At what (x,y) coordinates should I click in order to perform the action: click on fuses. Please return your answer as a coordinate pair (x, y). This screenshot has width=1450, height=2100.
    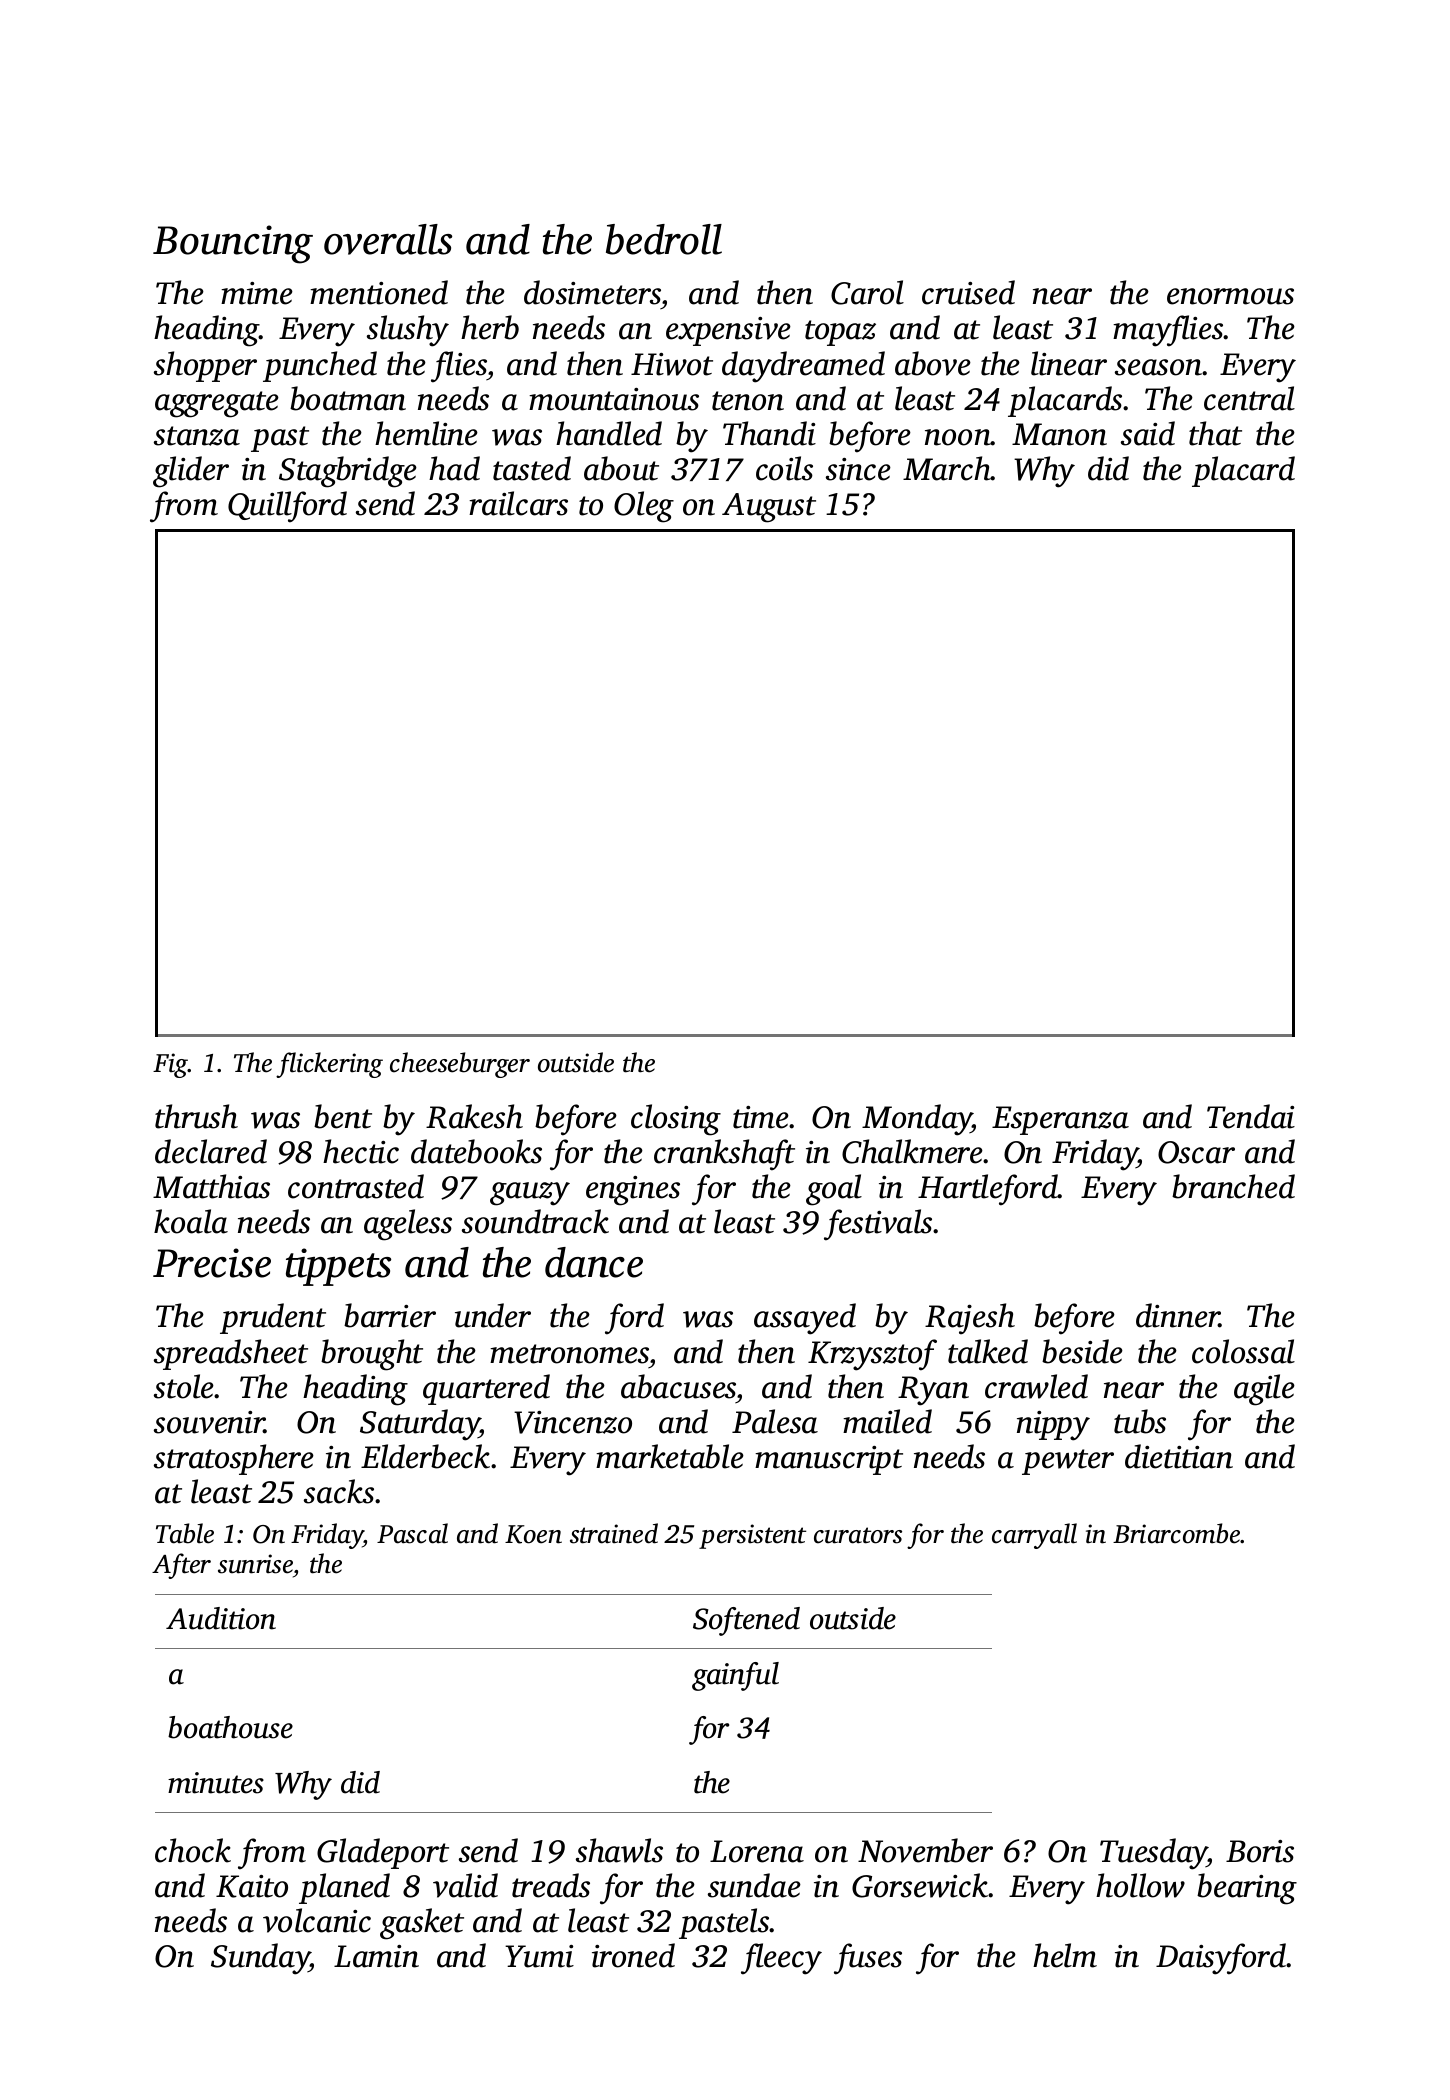
    Looking at the image, I should click on (868, 1959).
